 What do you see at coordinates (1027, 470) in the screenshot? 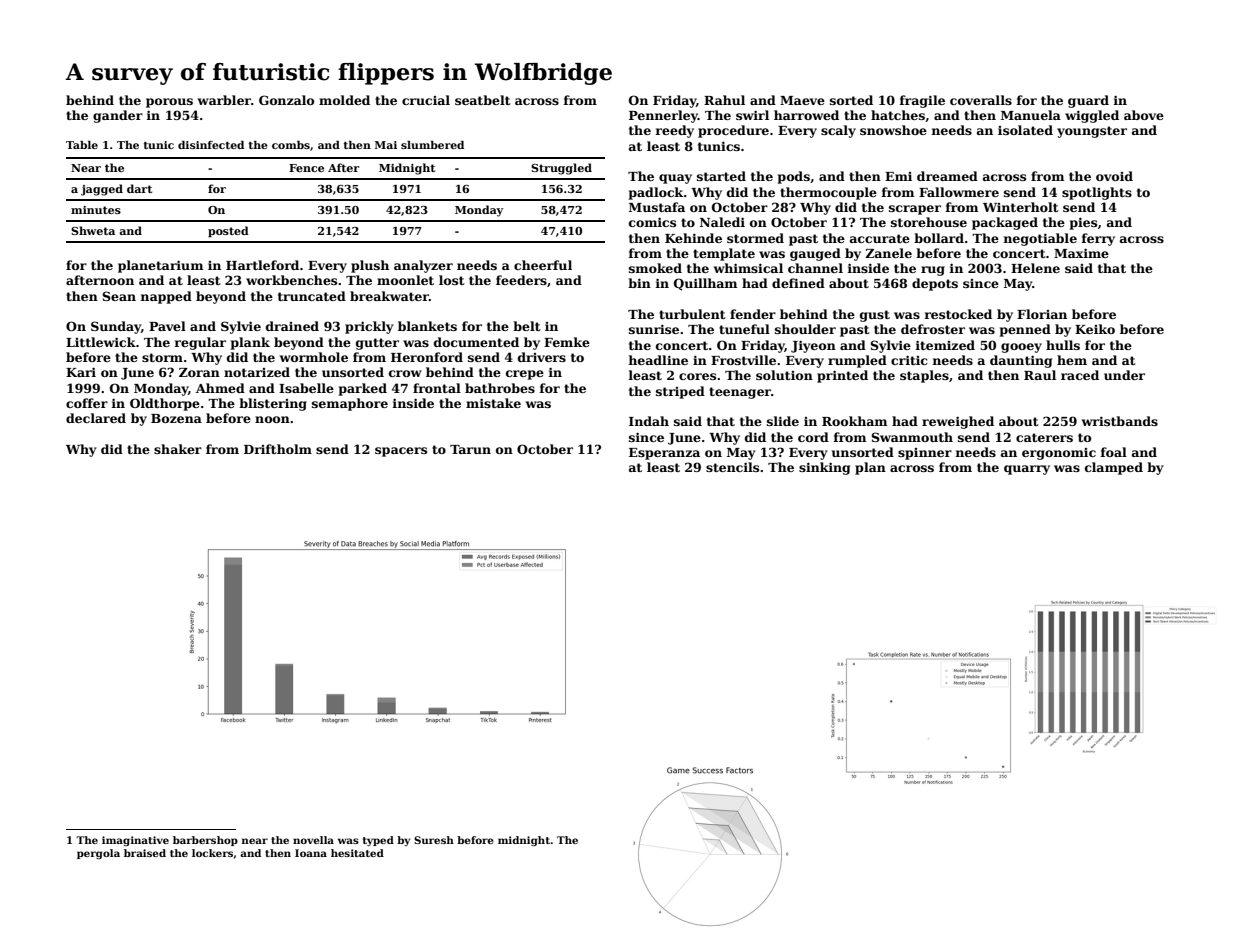
I see `quarry` at bounding box center [1027, 470].
